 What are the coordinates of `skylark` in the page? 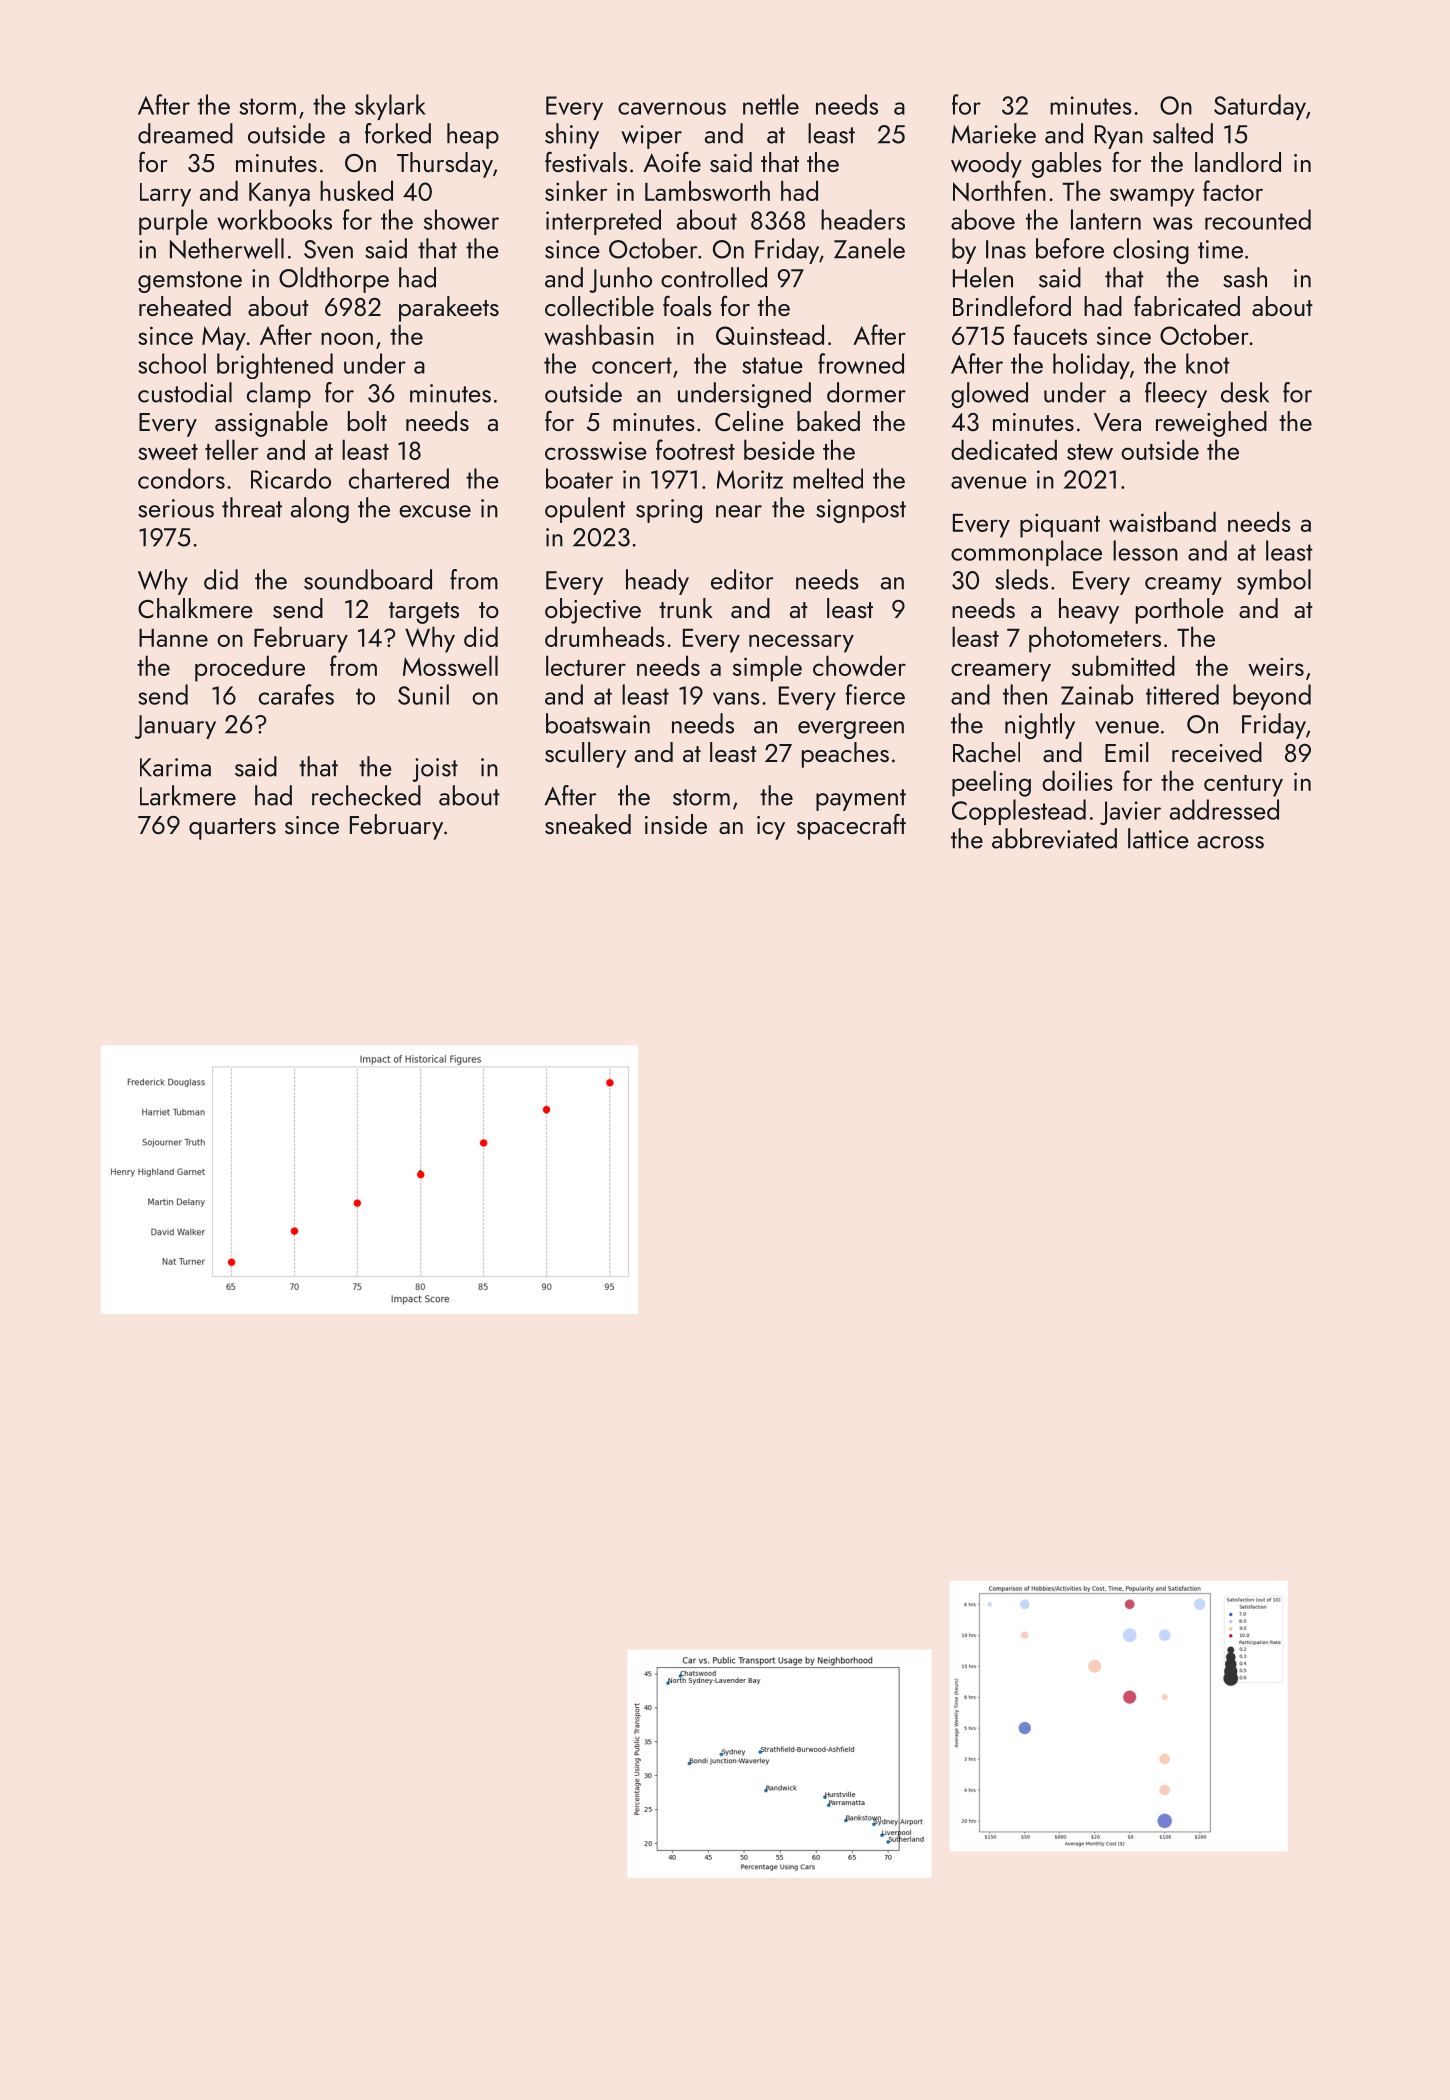 It's located at (390, 107).
